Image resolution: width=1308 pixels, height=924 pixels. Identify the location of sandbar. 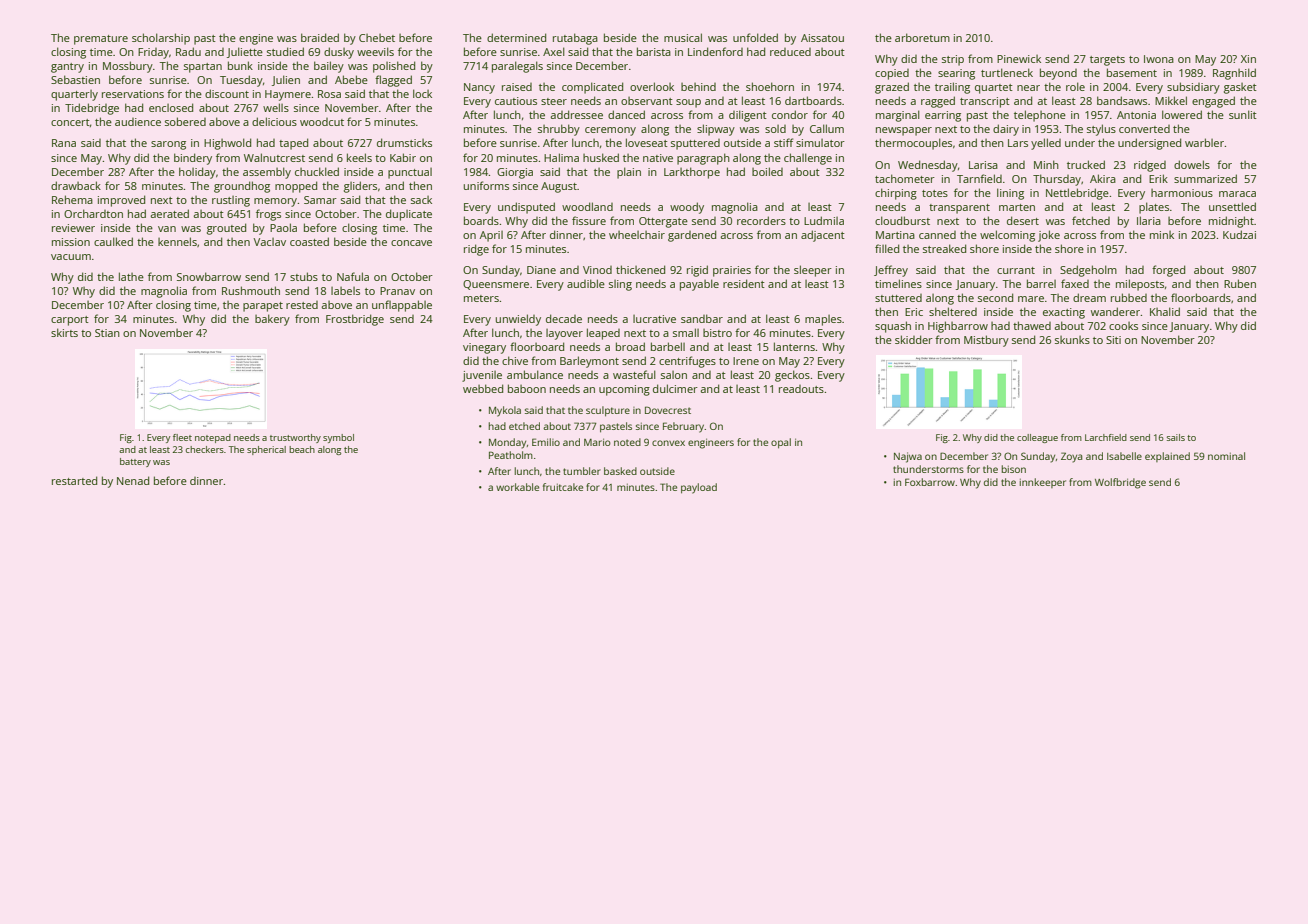
(702, 318).
